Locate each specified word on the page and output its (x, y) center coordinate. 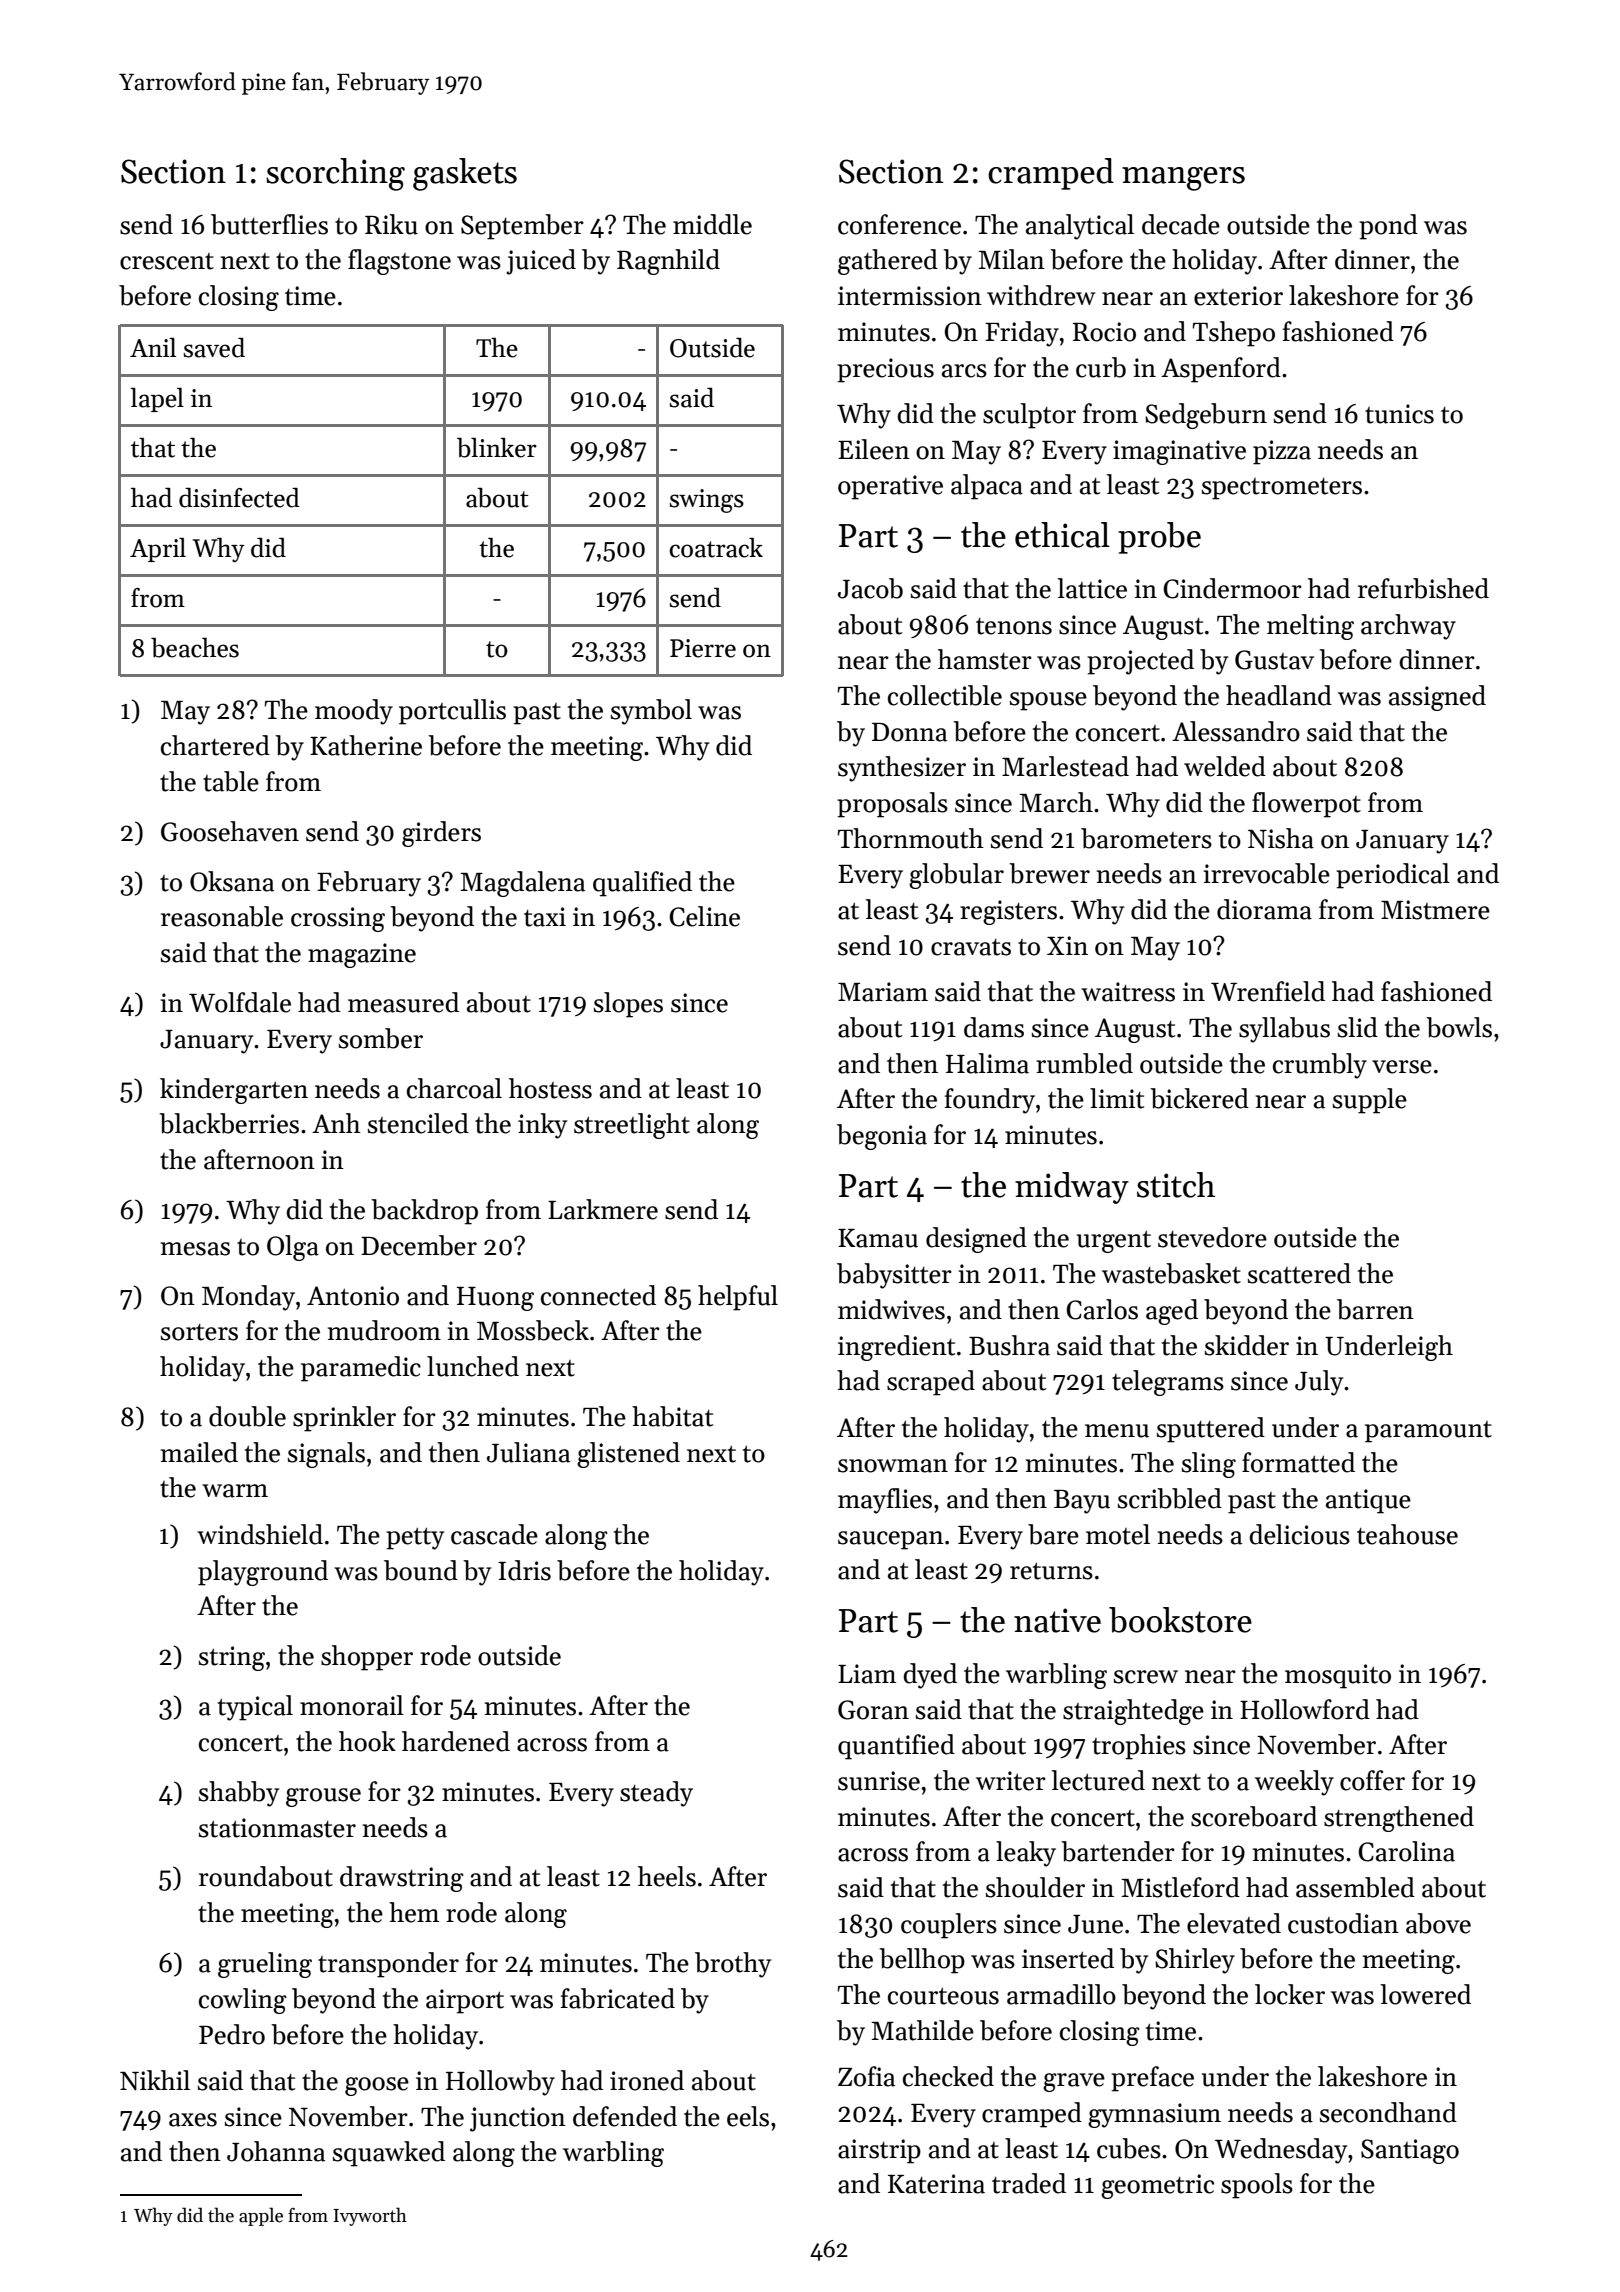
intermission (910, 296)
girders (441, 834)
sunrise (879, 1781)
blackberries (229, 1123)
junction (518, 2119)
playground (263, 1573)
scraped (931, 1383)
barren (1375, 1309)
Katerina (936, 2184)
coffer (1372, 1780)
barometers (1146, 838)
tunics (1399, 414)
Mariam (883, 992)
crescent (167, 261)
